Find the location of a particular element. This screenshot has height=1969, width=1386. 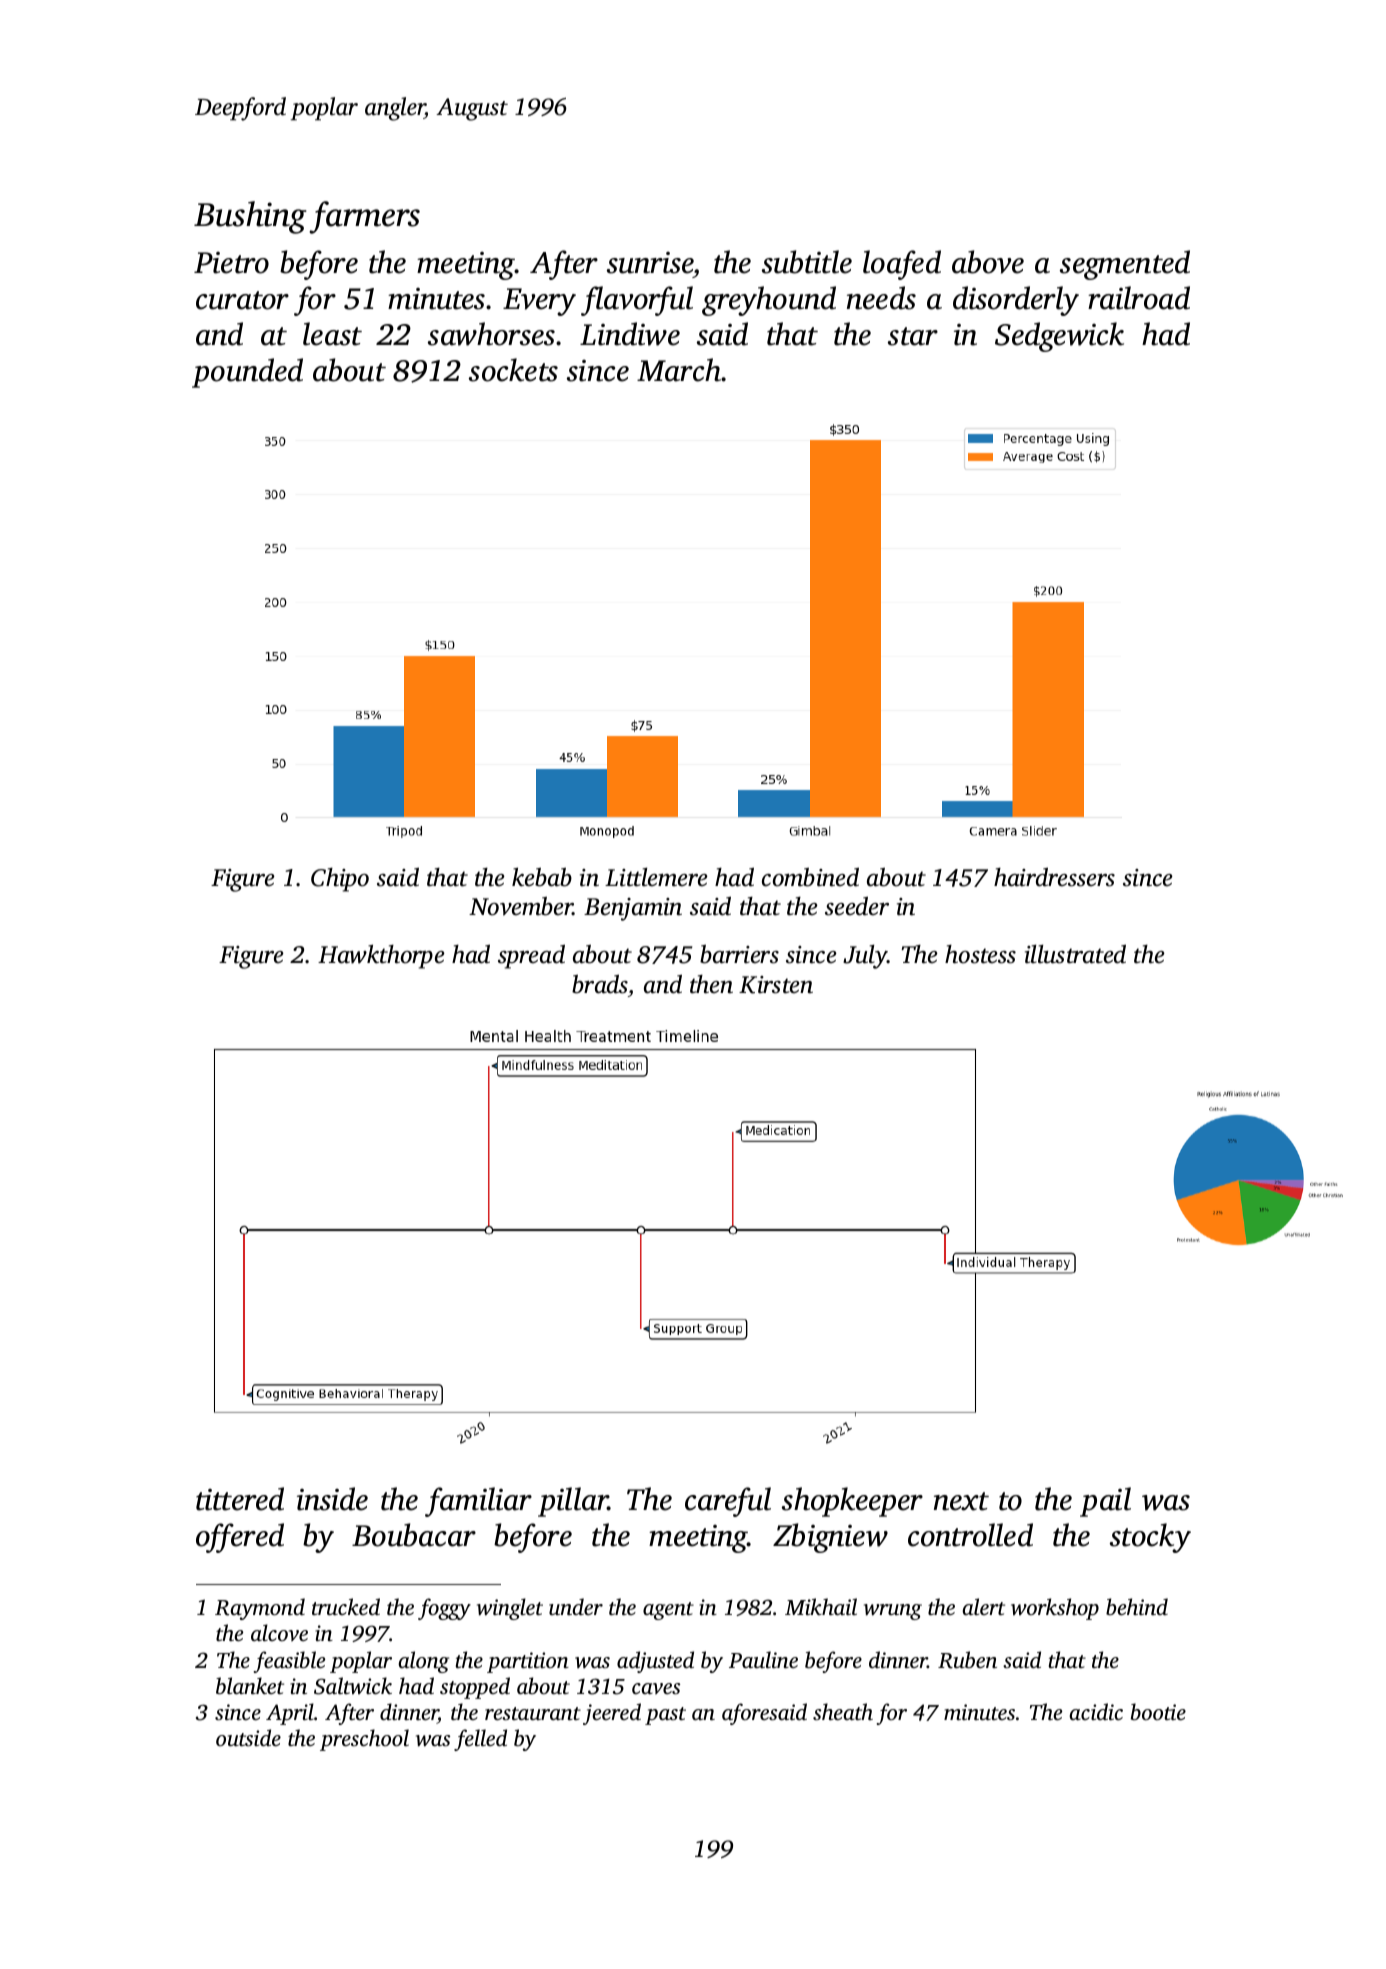

outside is located at coordinates (248, 1737).
